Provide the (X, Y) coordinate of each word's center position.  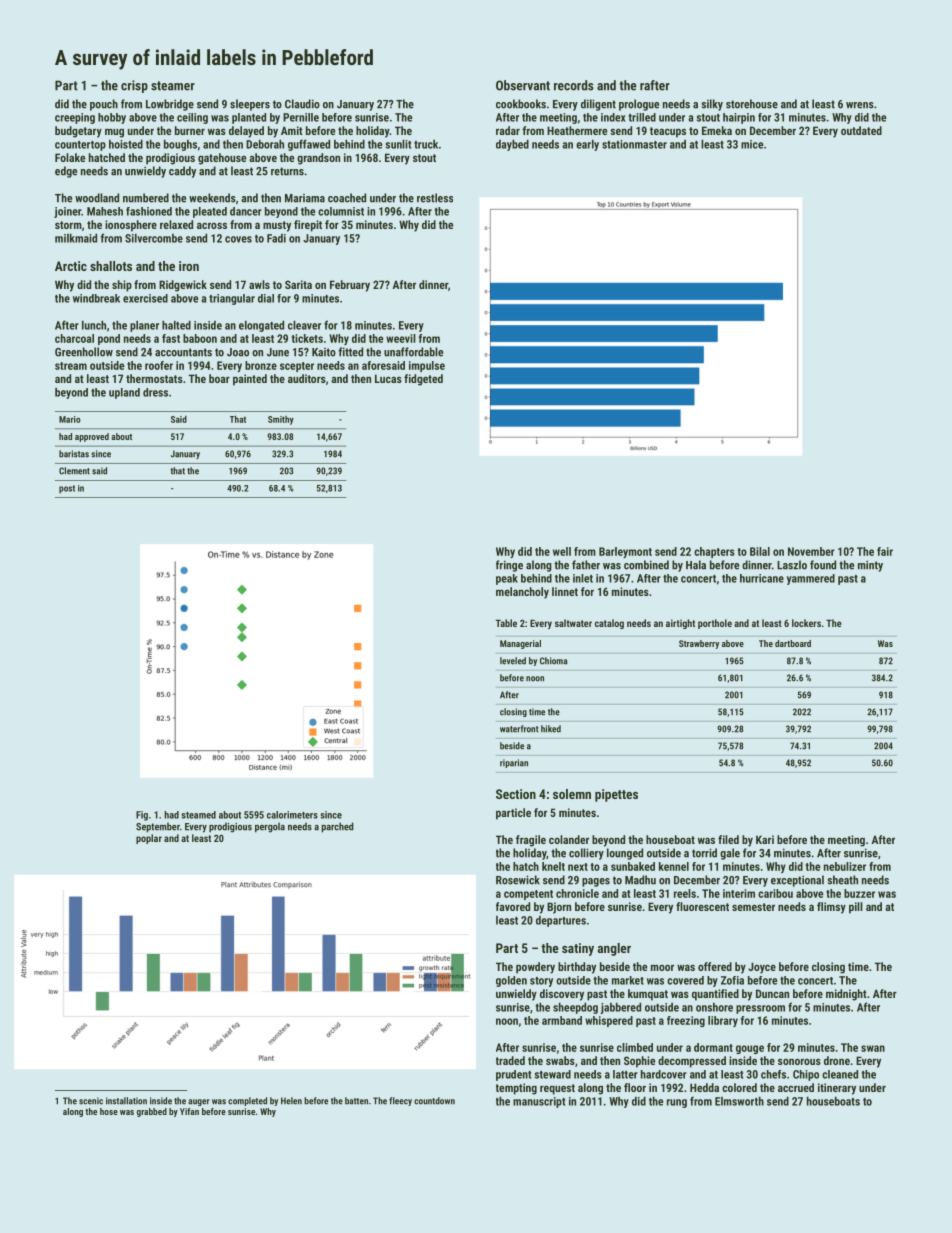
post (67, 489)
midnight (846, 995)
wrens (860, 105)
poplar (149, 839)
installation (126, 1101)
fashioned (149, 211)
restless (435, 198)
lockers (806, 623)
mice (752, 144)
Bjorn (559, 908)
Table (506, 623)
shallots (111, 266)
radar (508, 130)
